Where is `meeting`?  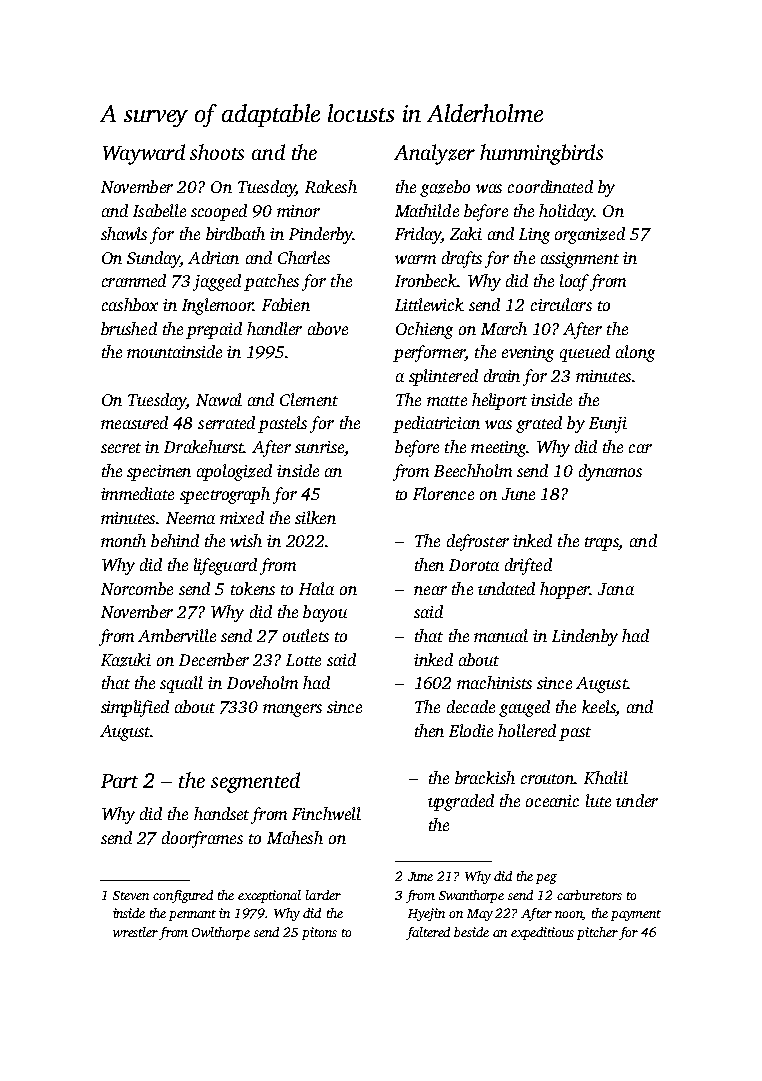 meeting is located at coordinates (498, 449).
